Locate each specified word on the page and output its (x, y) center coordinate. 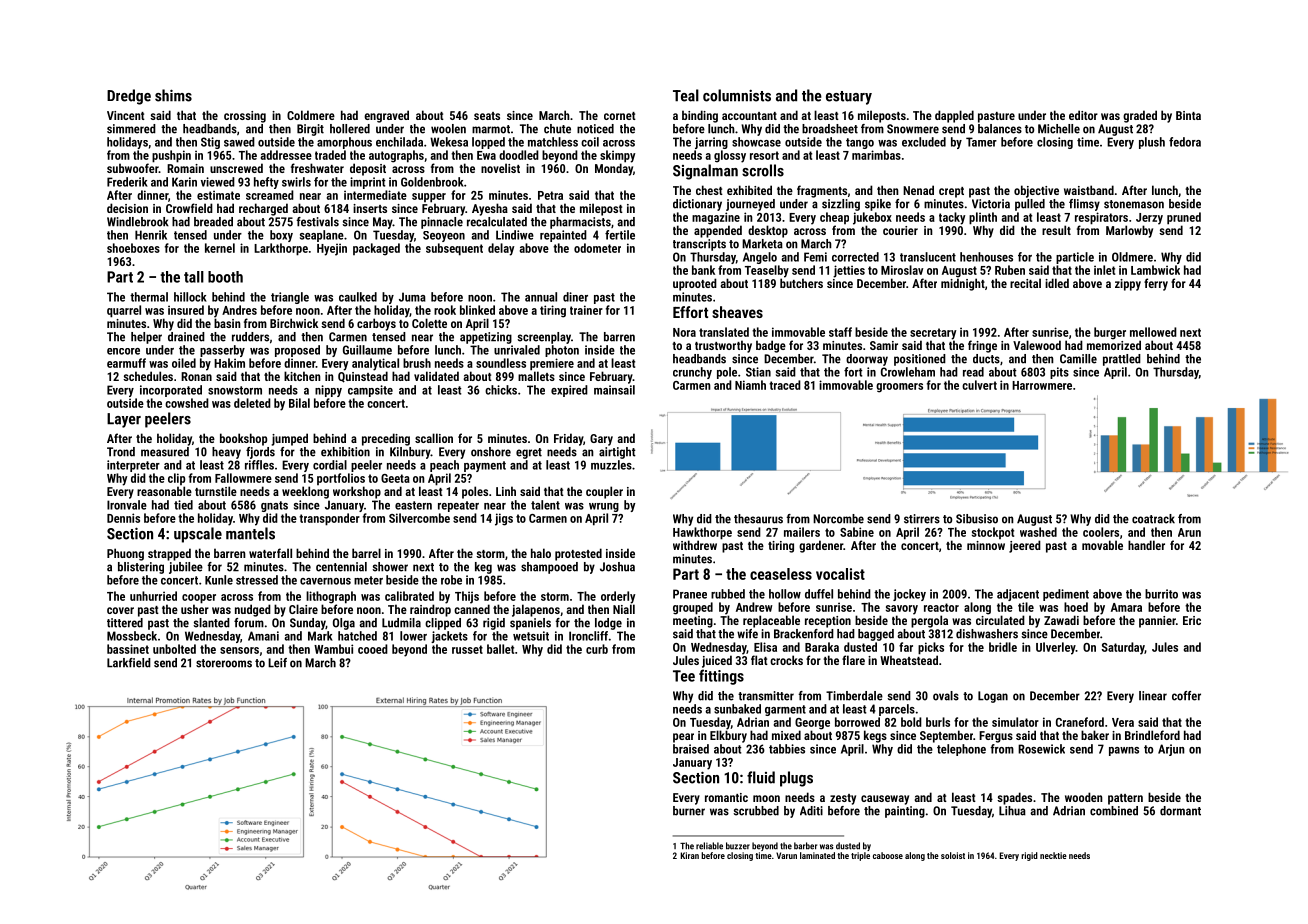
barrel (366, 553)
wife (747, 634)
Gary (601, 440)
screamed (270, 195)
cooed (373, 649)
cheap (834, 218)
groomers (899, 388)
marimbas (876, 155)
